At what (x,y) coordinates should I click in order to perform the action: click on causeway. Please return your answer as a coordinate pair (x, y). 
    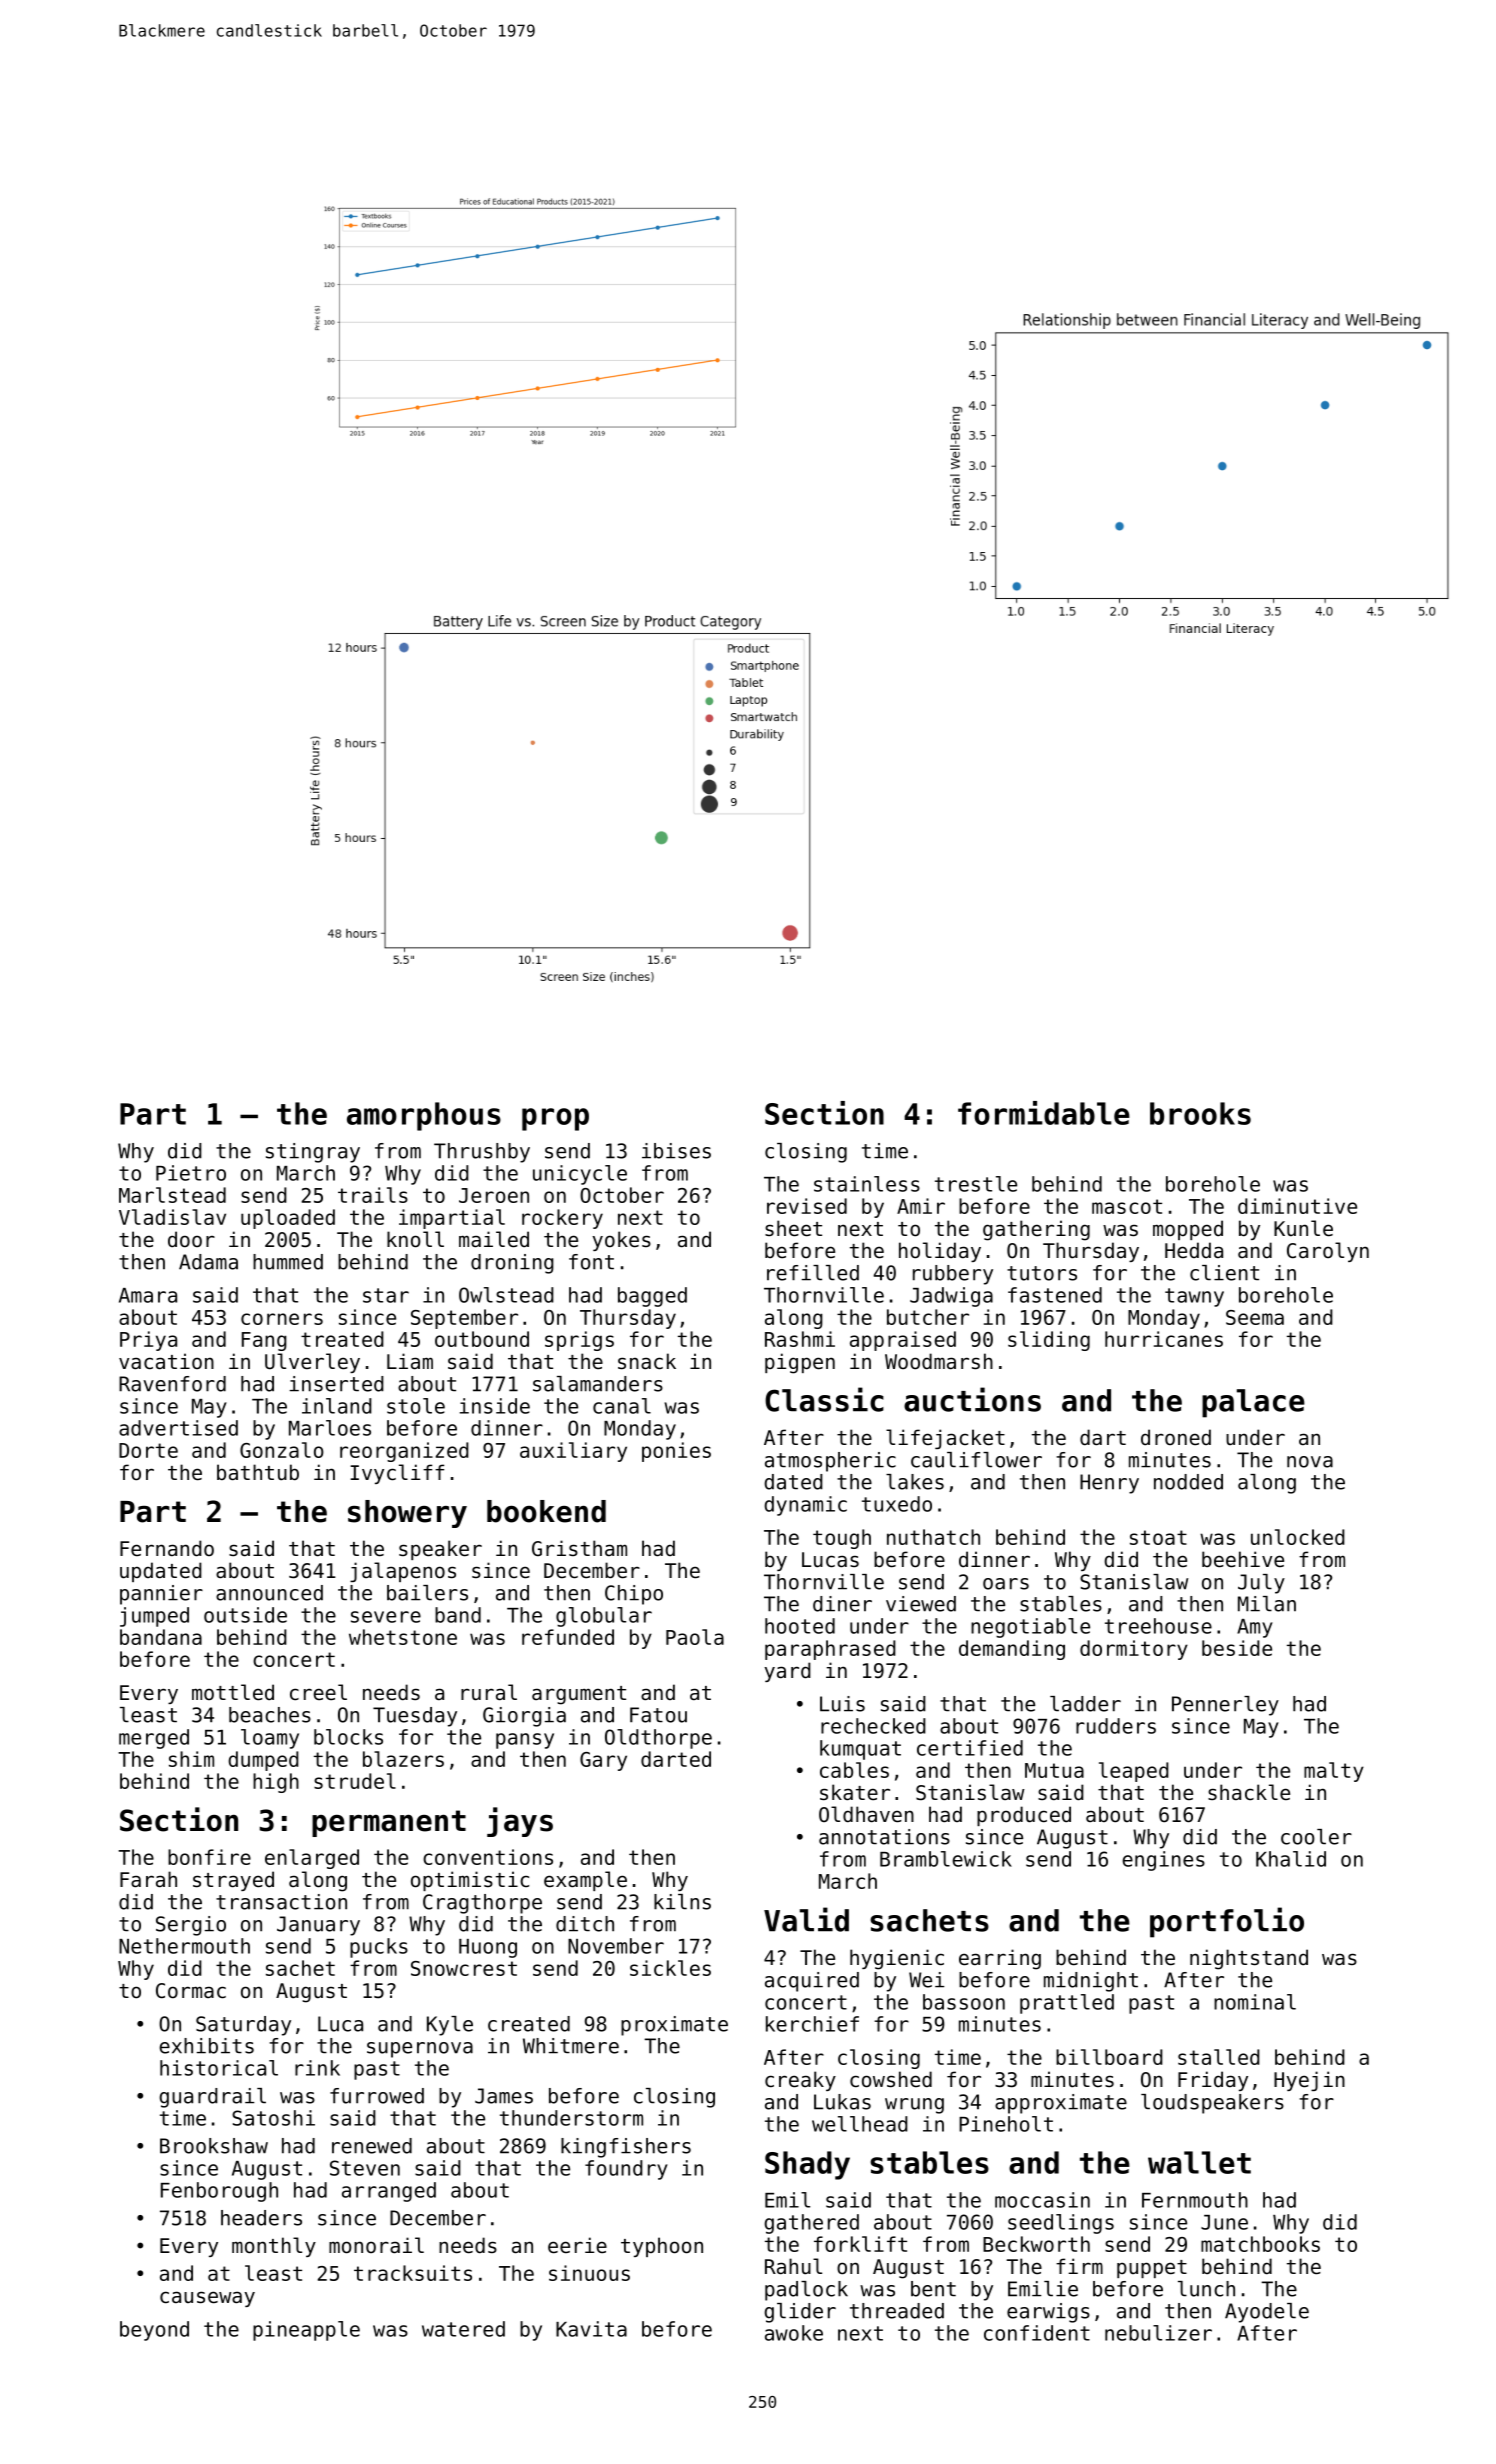
    Looking at the image, I should click on (207, 2299).
